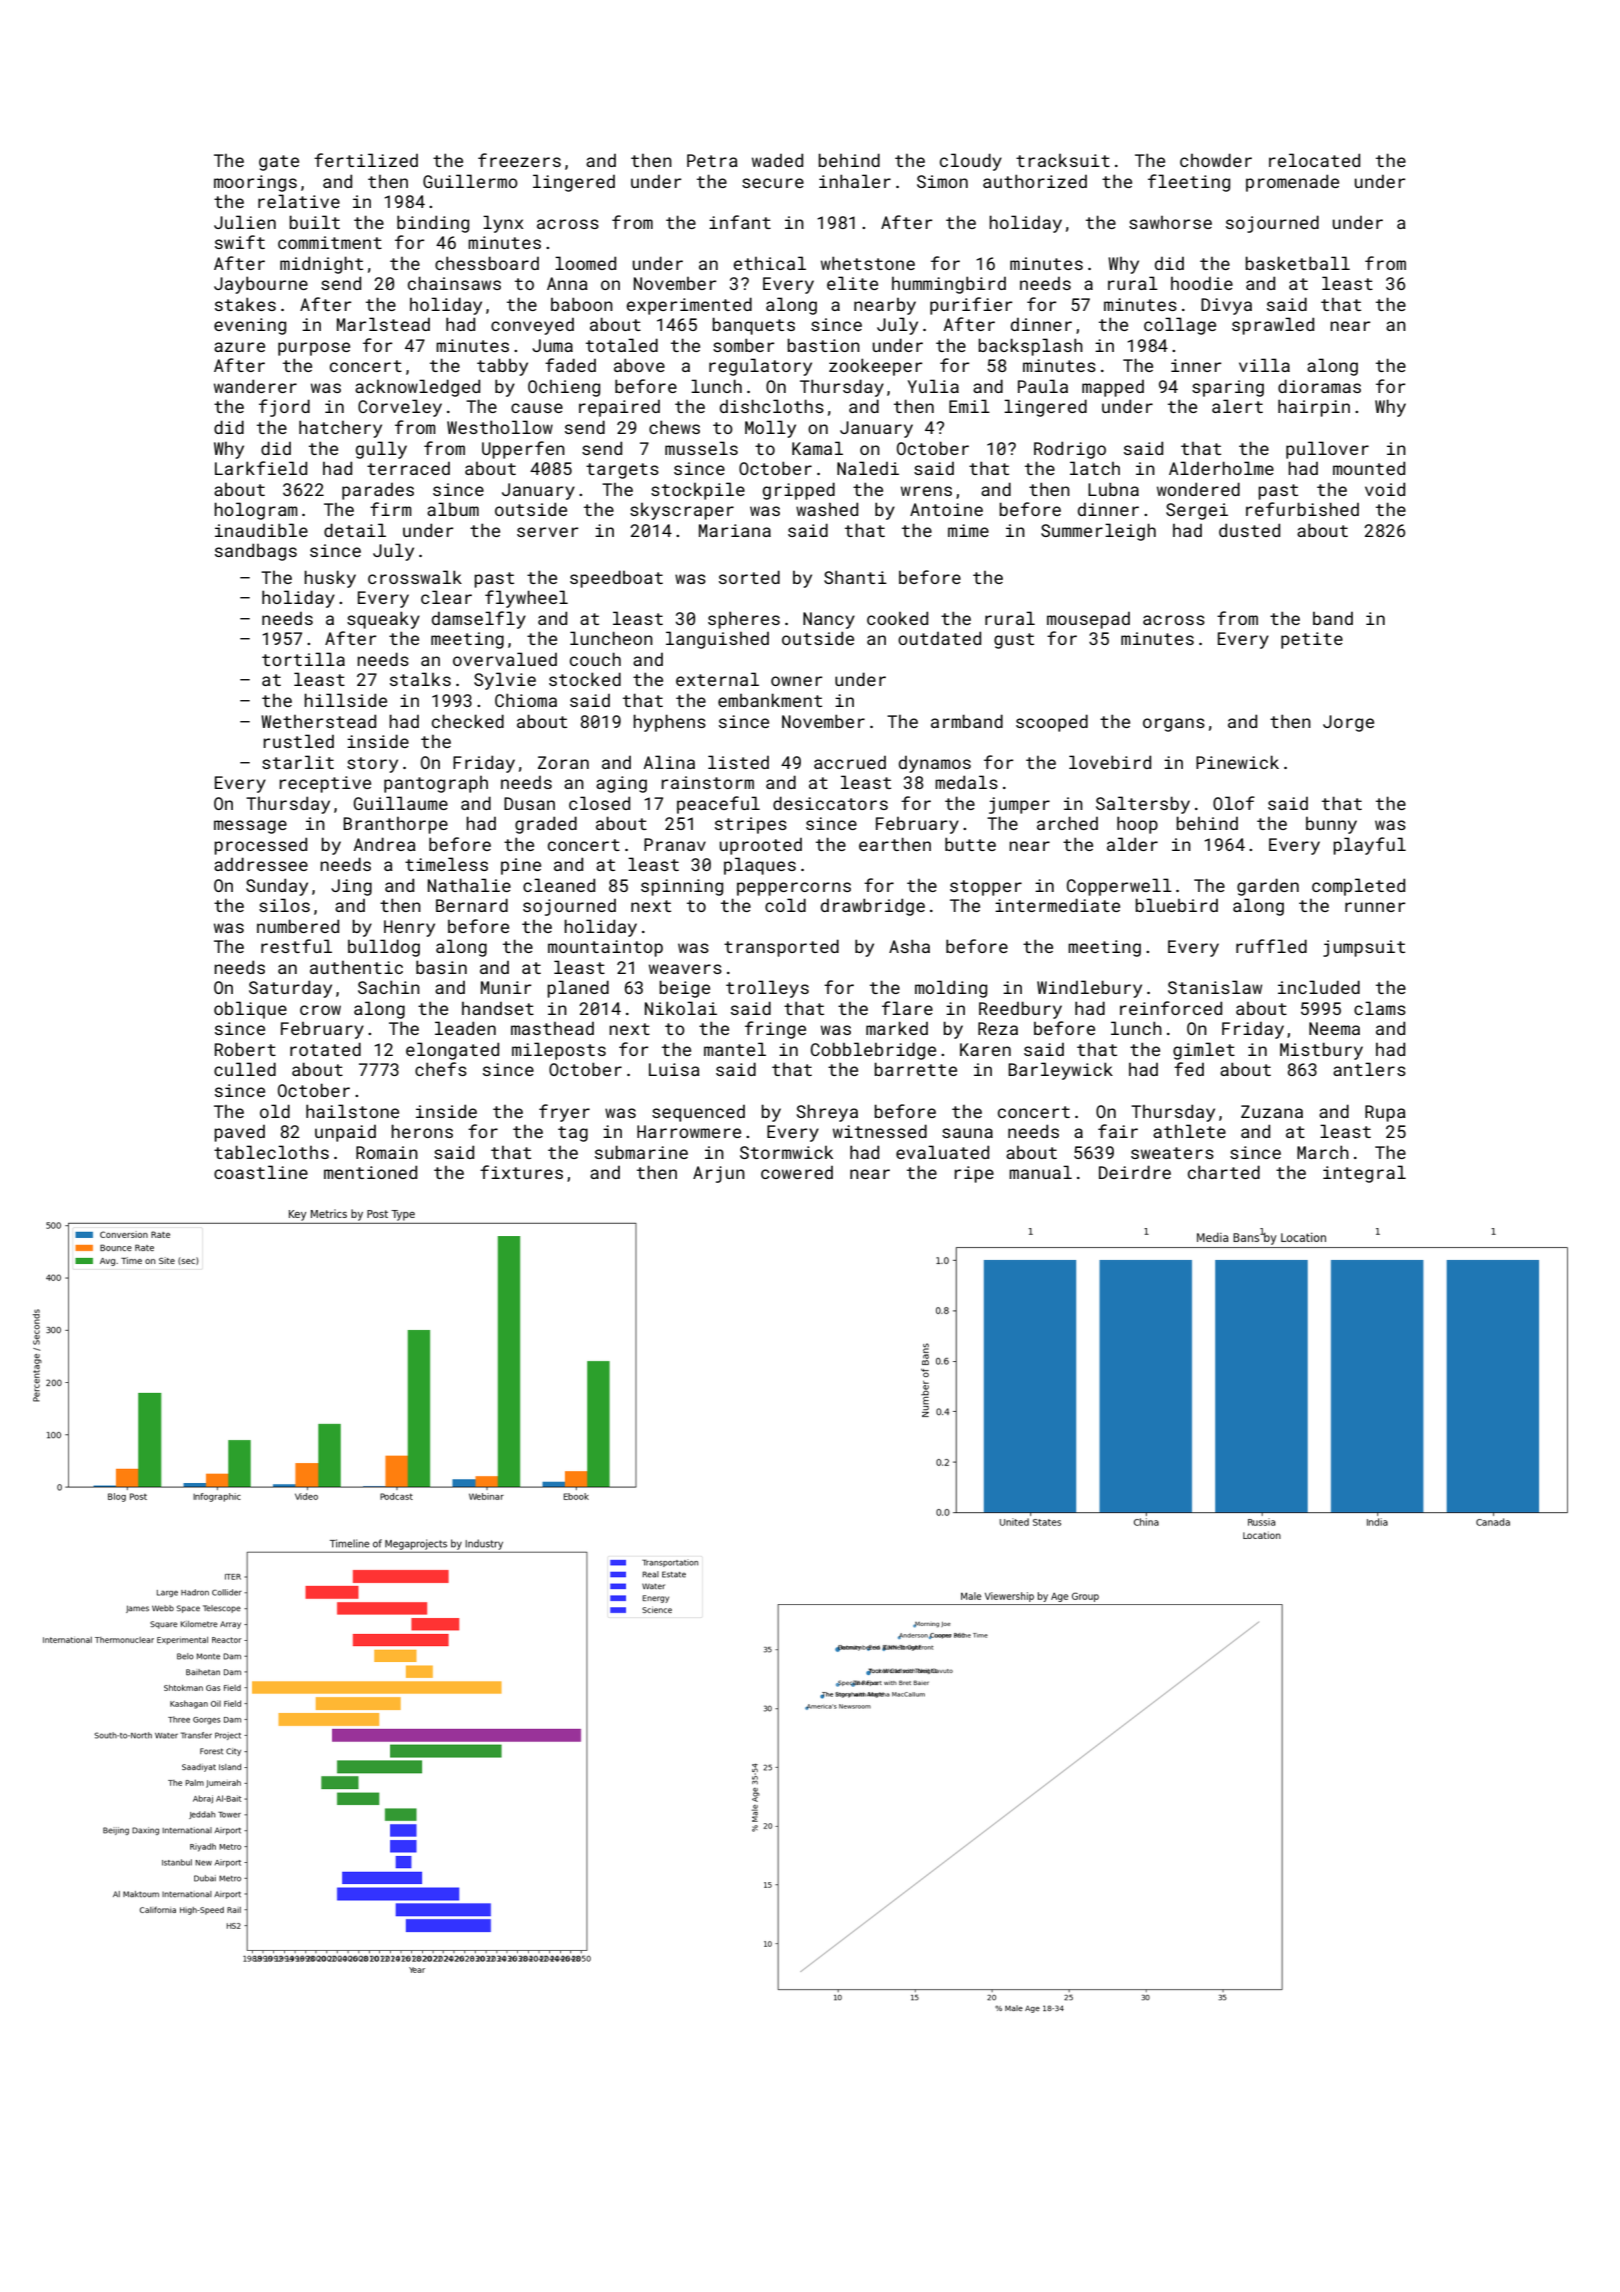  What do you see at coordinates (1314, 160) in the screenshot?
I see `relocated` at bounding box center [1314, 160].
